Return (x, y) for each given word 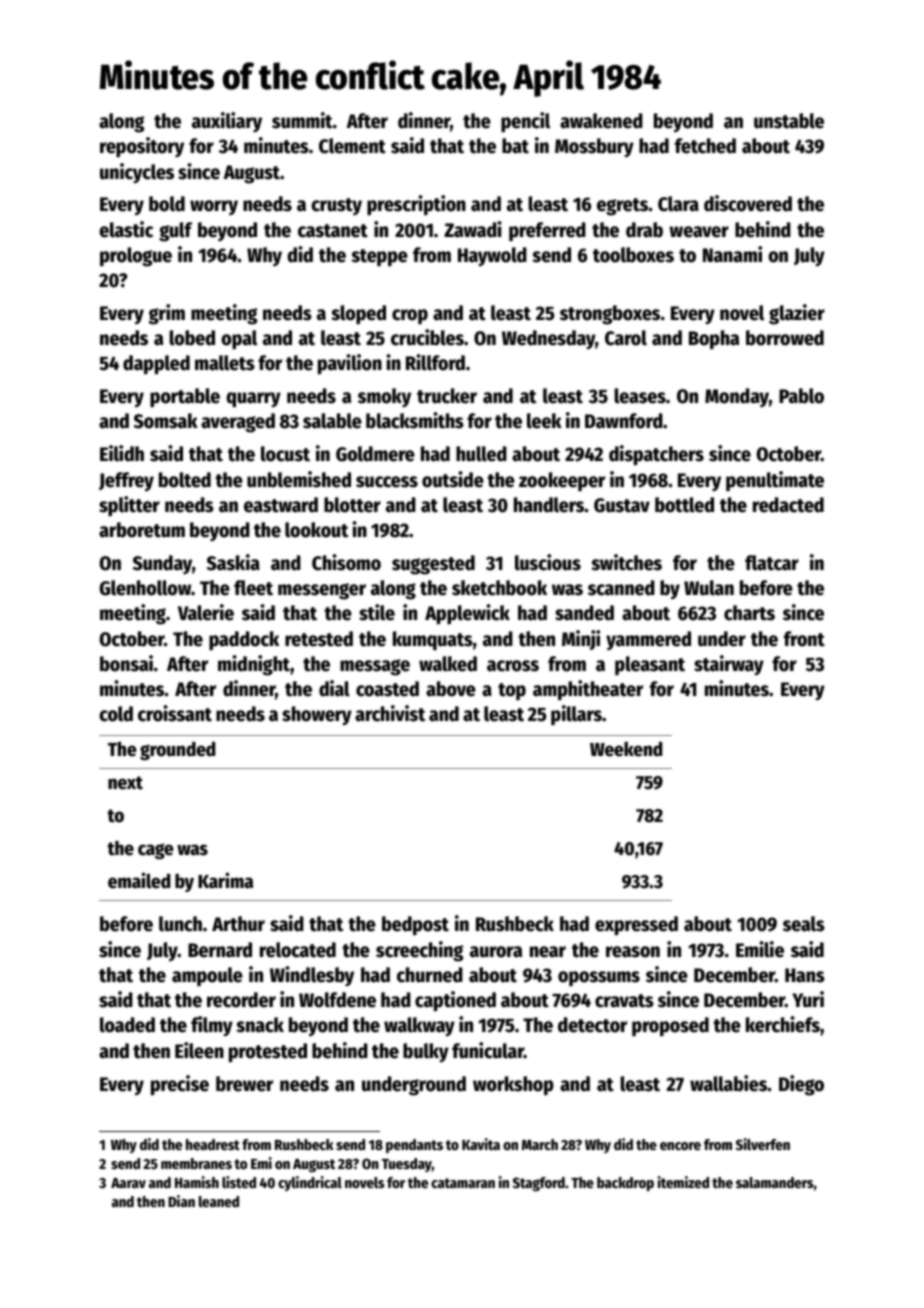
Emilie (760, 949)
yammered (648, 640)
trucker (447, 396)
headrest (213, 1144)
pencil (525, 122)
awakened (601, 121)
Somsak (166, 421)
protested (268, 1053)
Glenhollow (145, 588)
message (375, 667)
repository (142, 147)
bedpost (415, 926)
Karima (225, 880)
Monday (737, 397)
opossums (599, 978)
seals (804, 924)
